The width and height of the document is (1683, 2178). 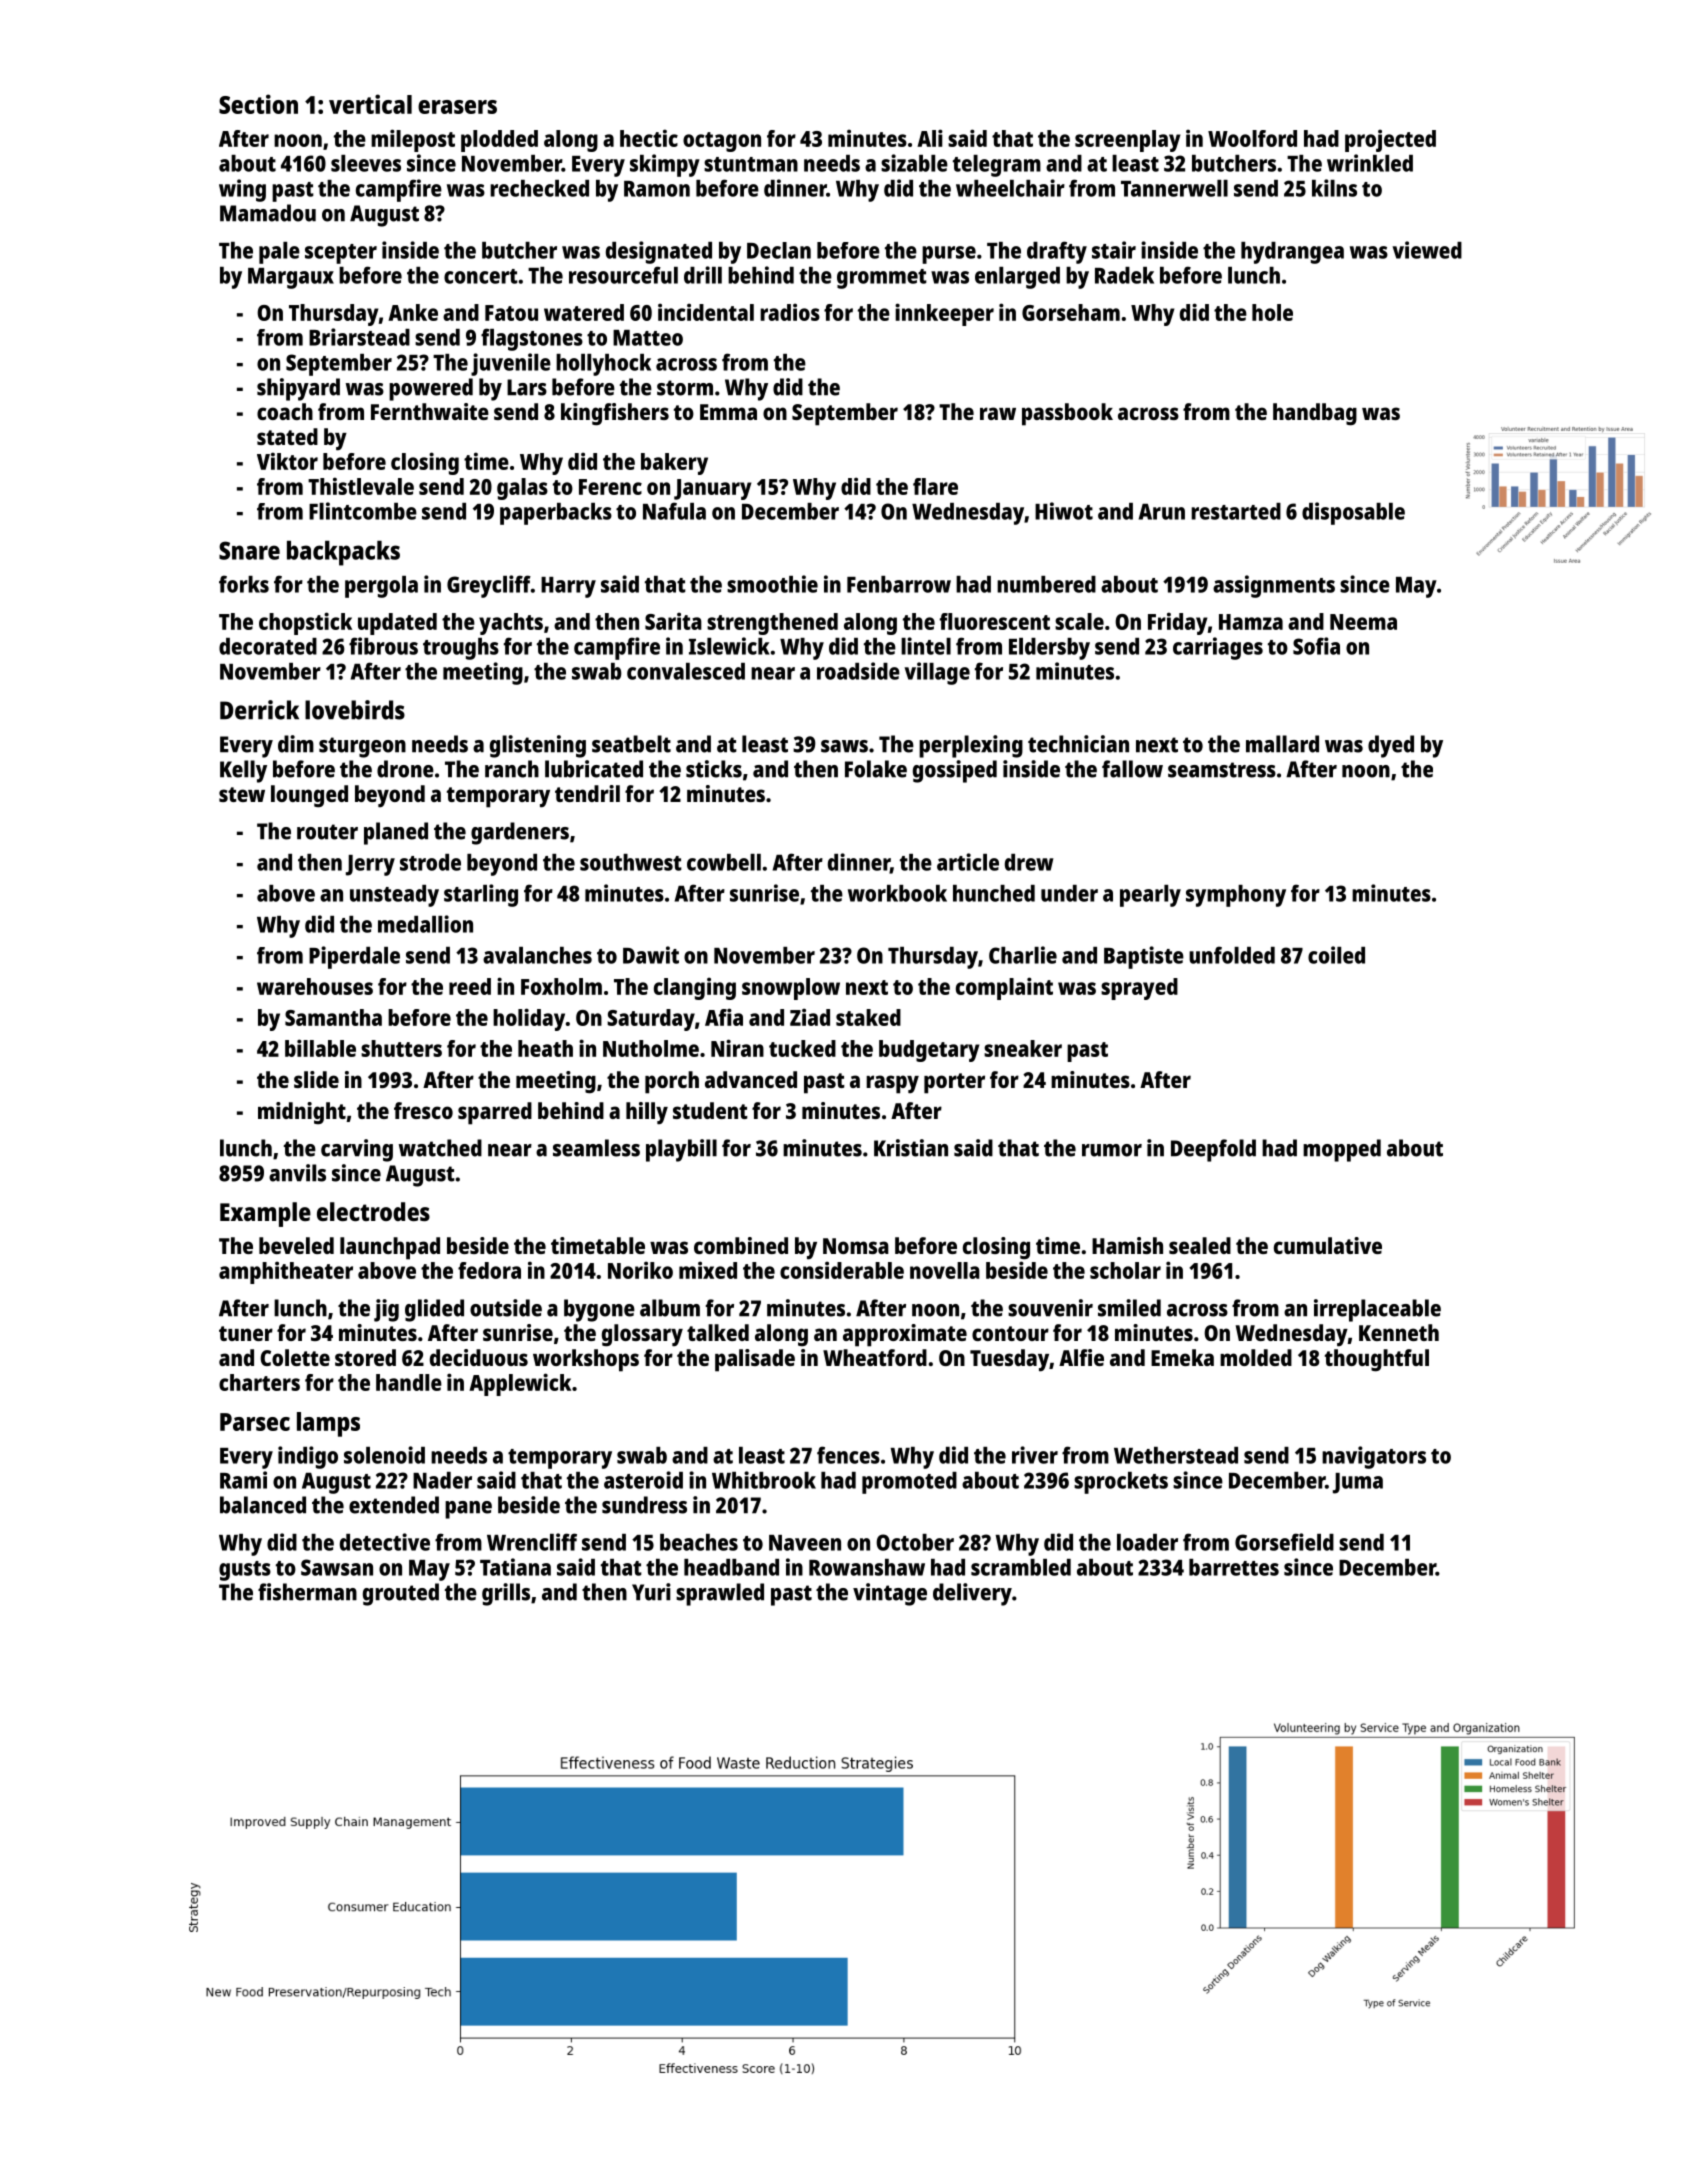 I want to click on hectic, so click(x=649, y=138).
